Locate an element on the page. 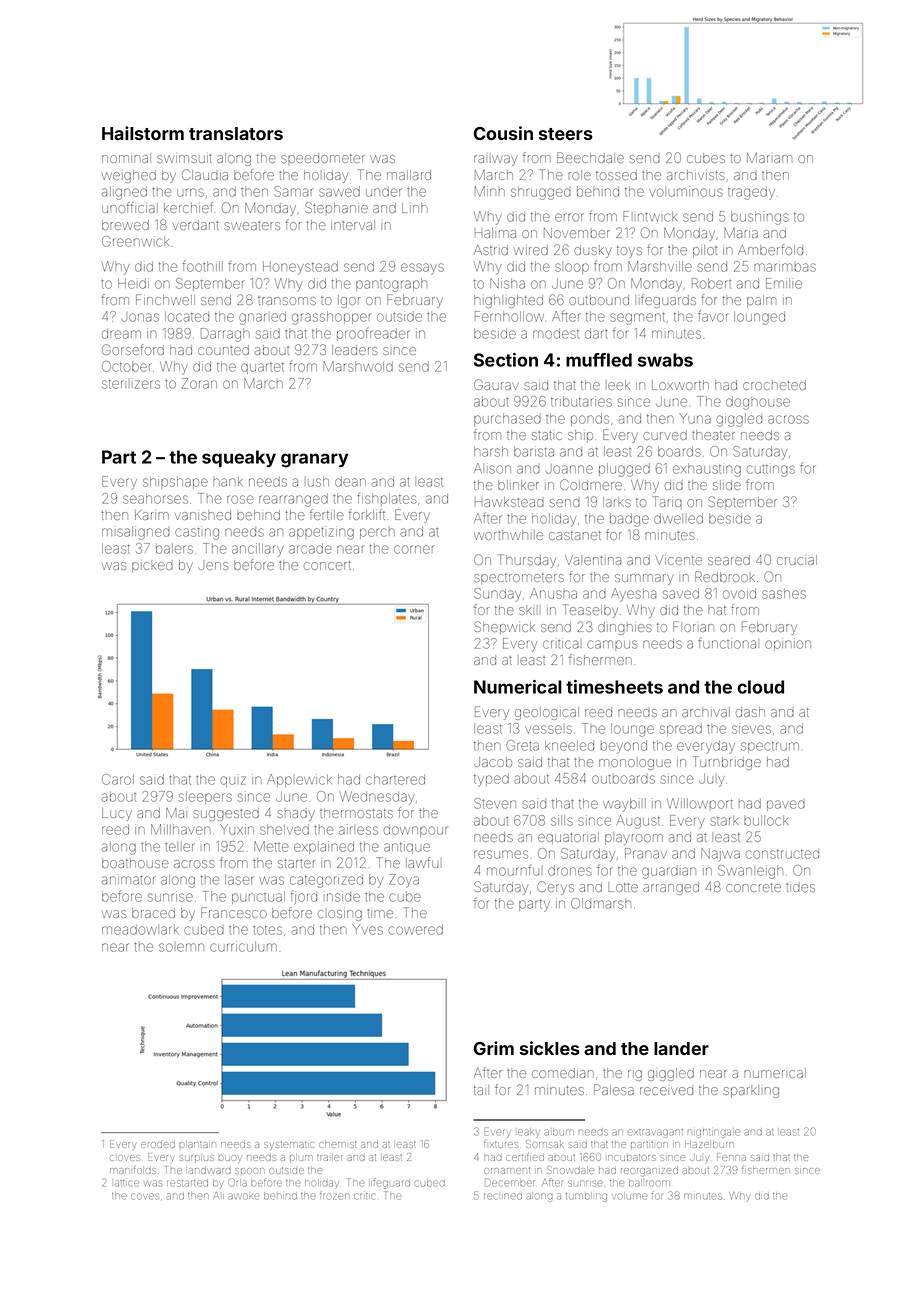 The height and width of the document is (1308, 924). error is located at coordinates (569, 217).
